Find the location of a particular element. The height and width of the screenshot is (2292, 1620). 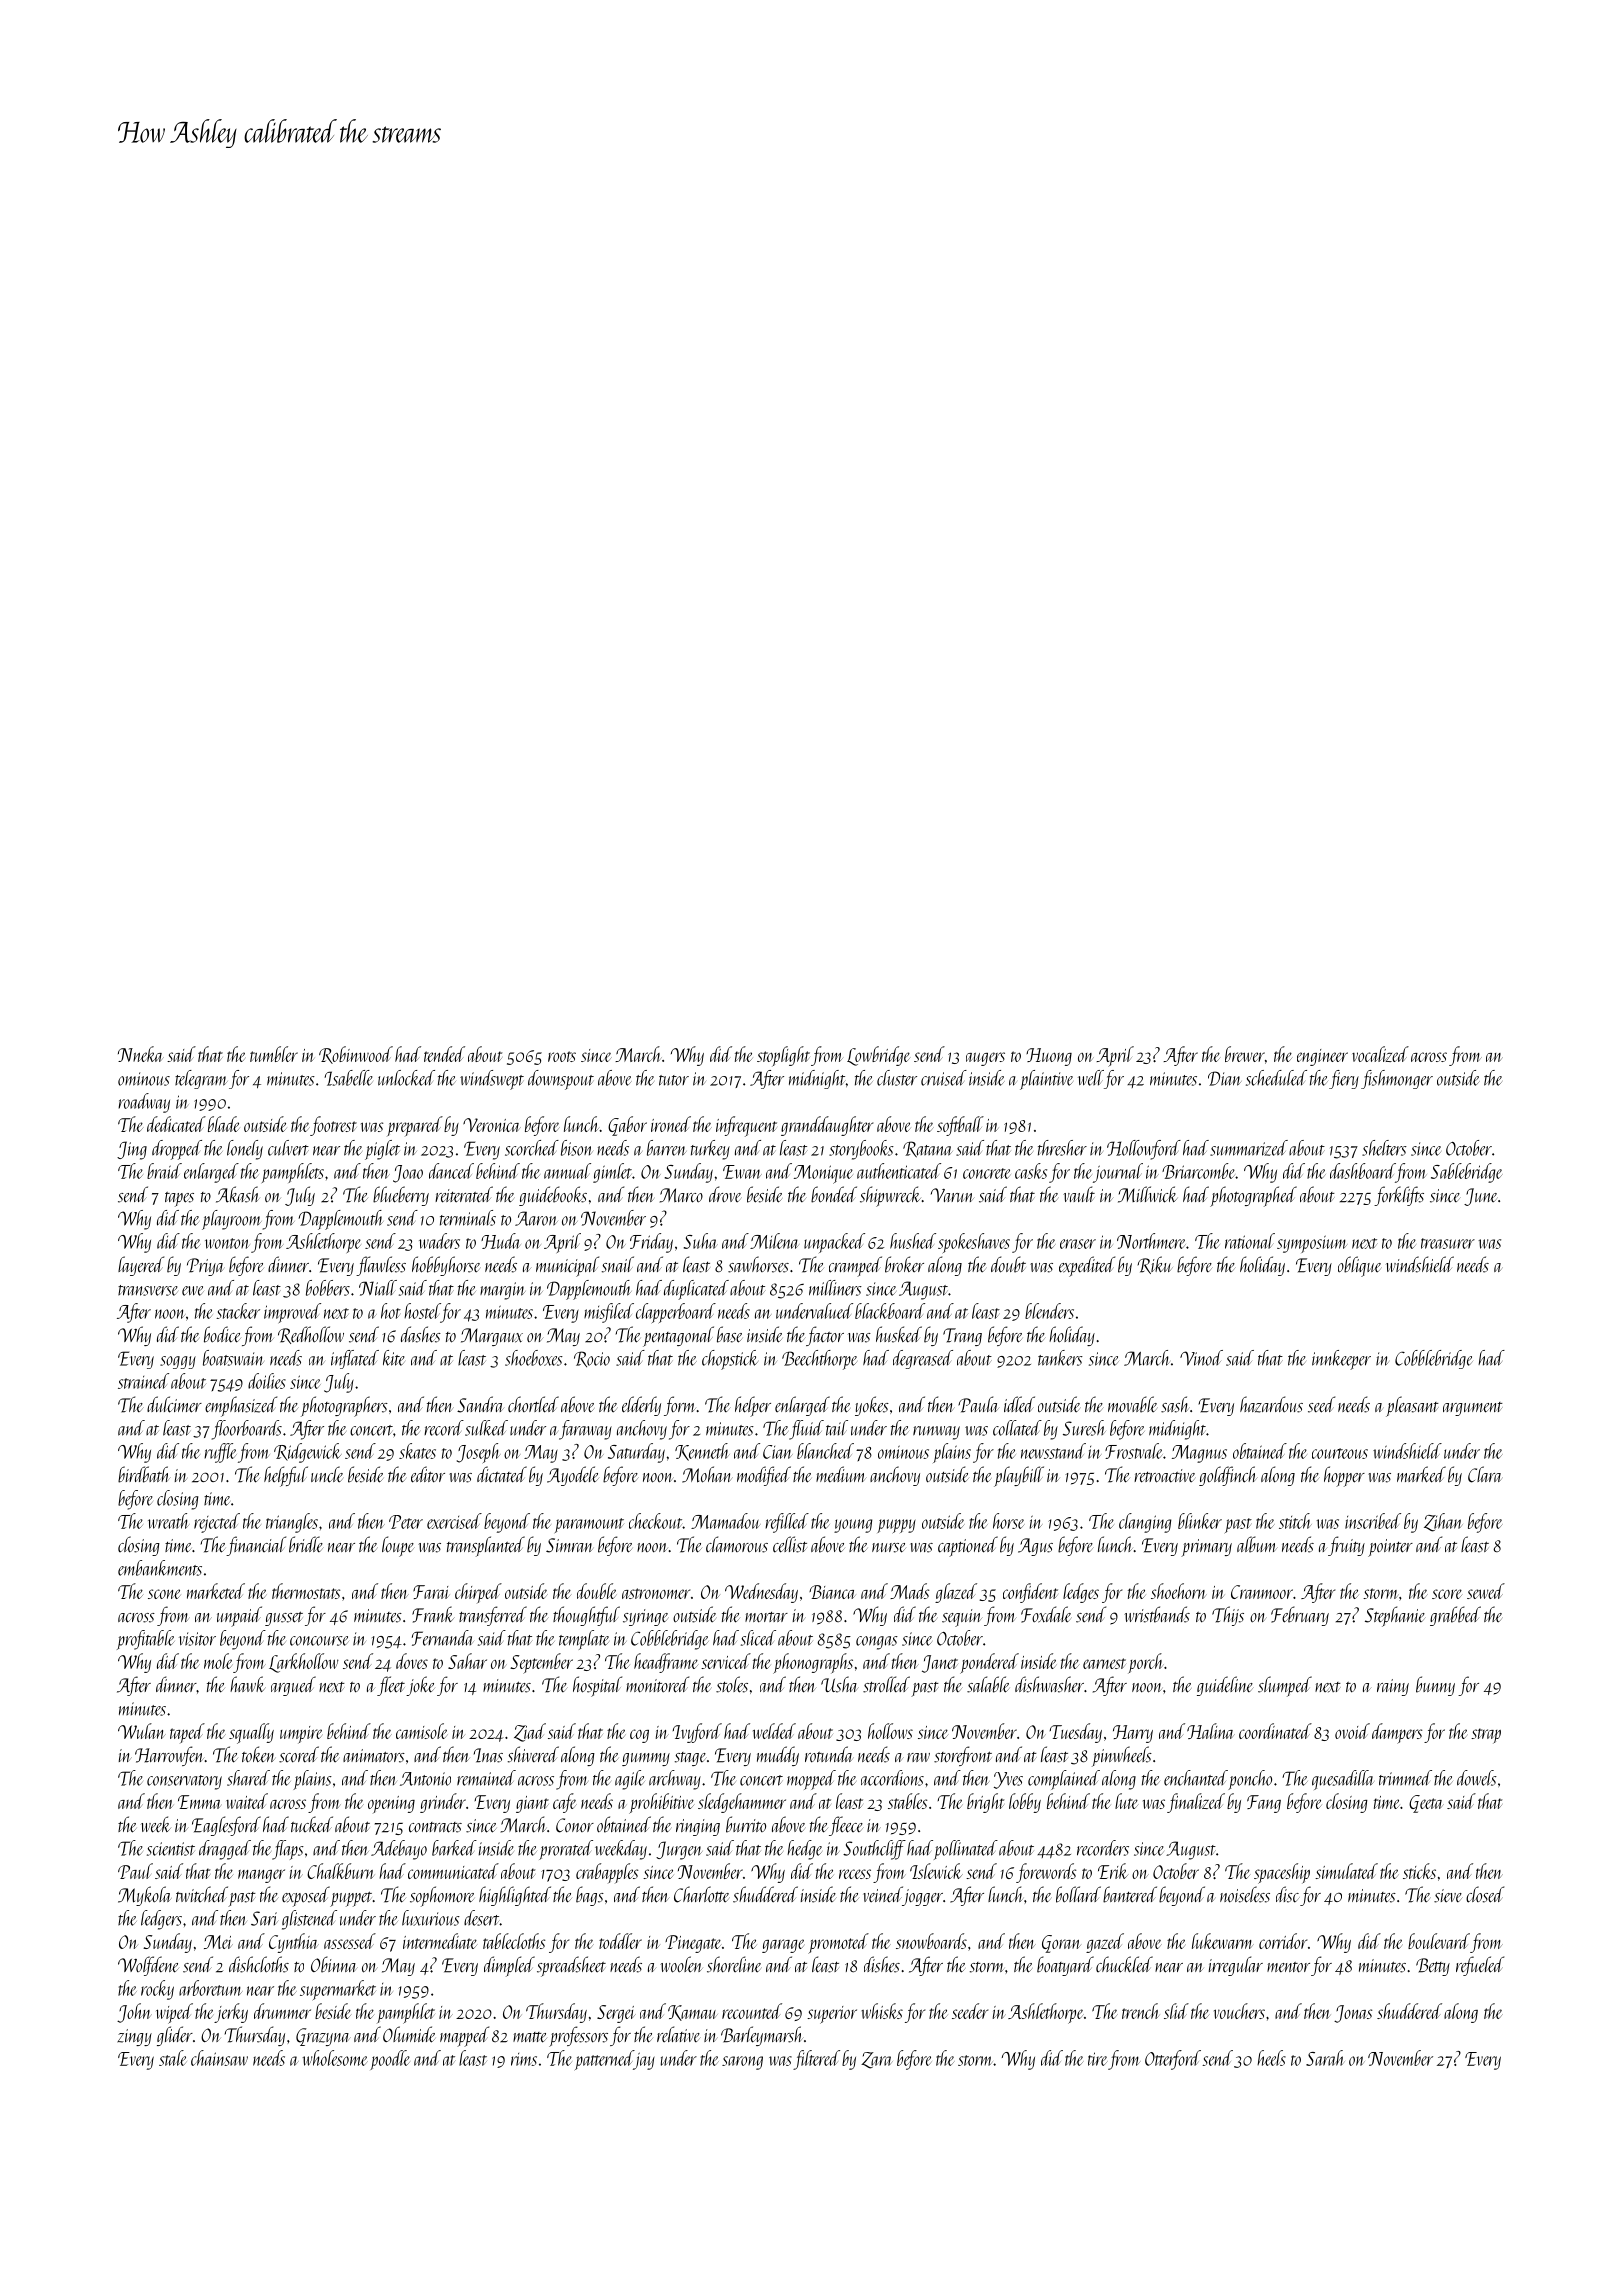

fishmonger is located at coordinates (1397, 1079).
